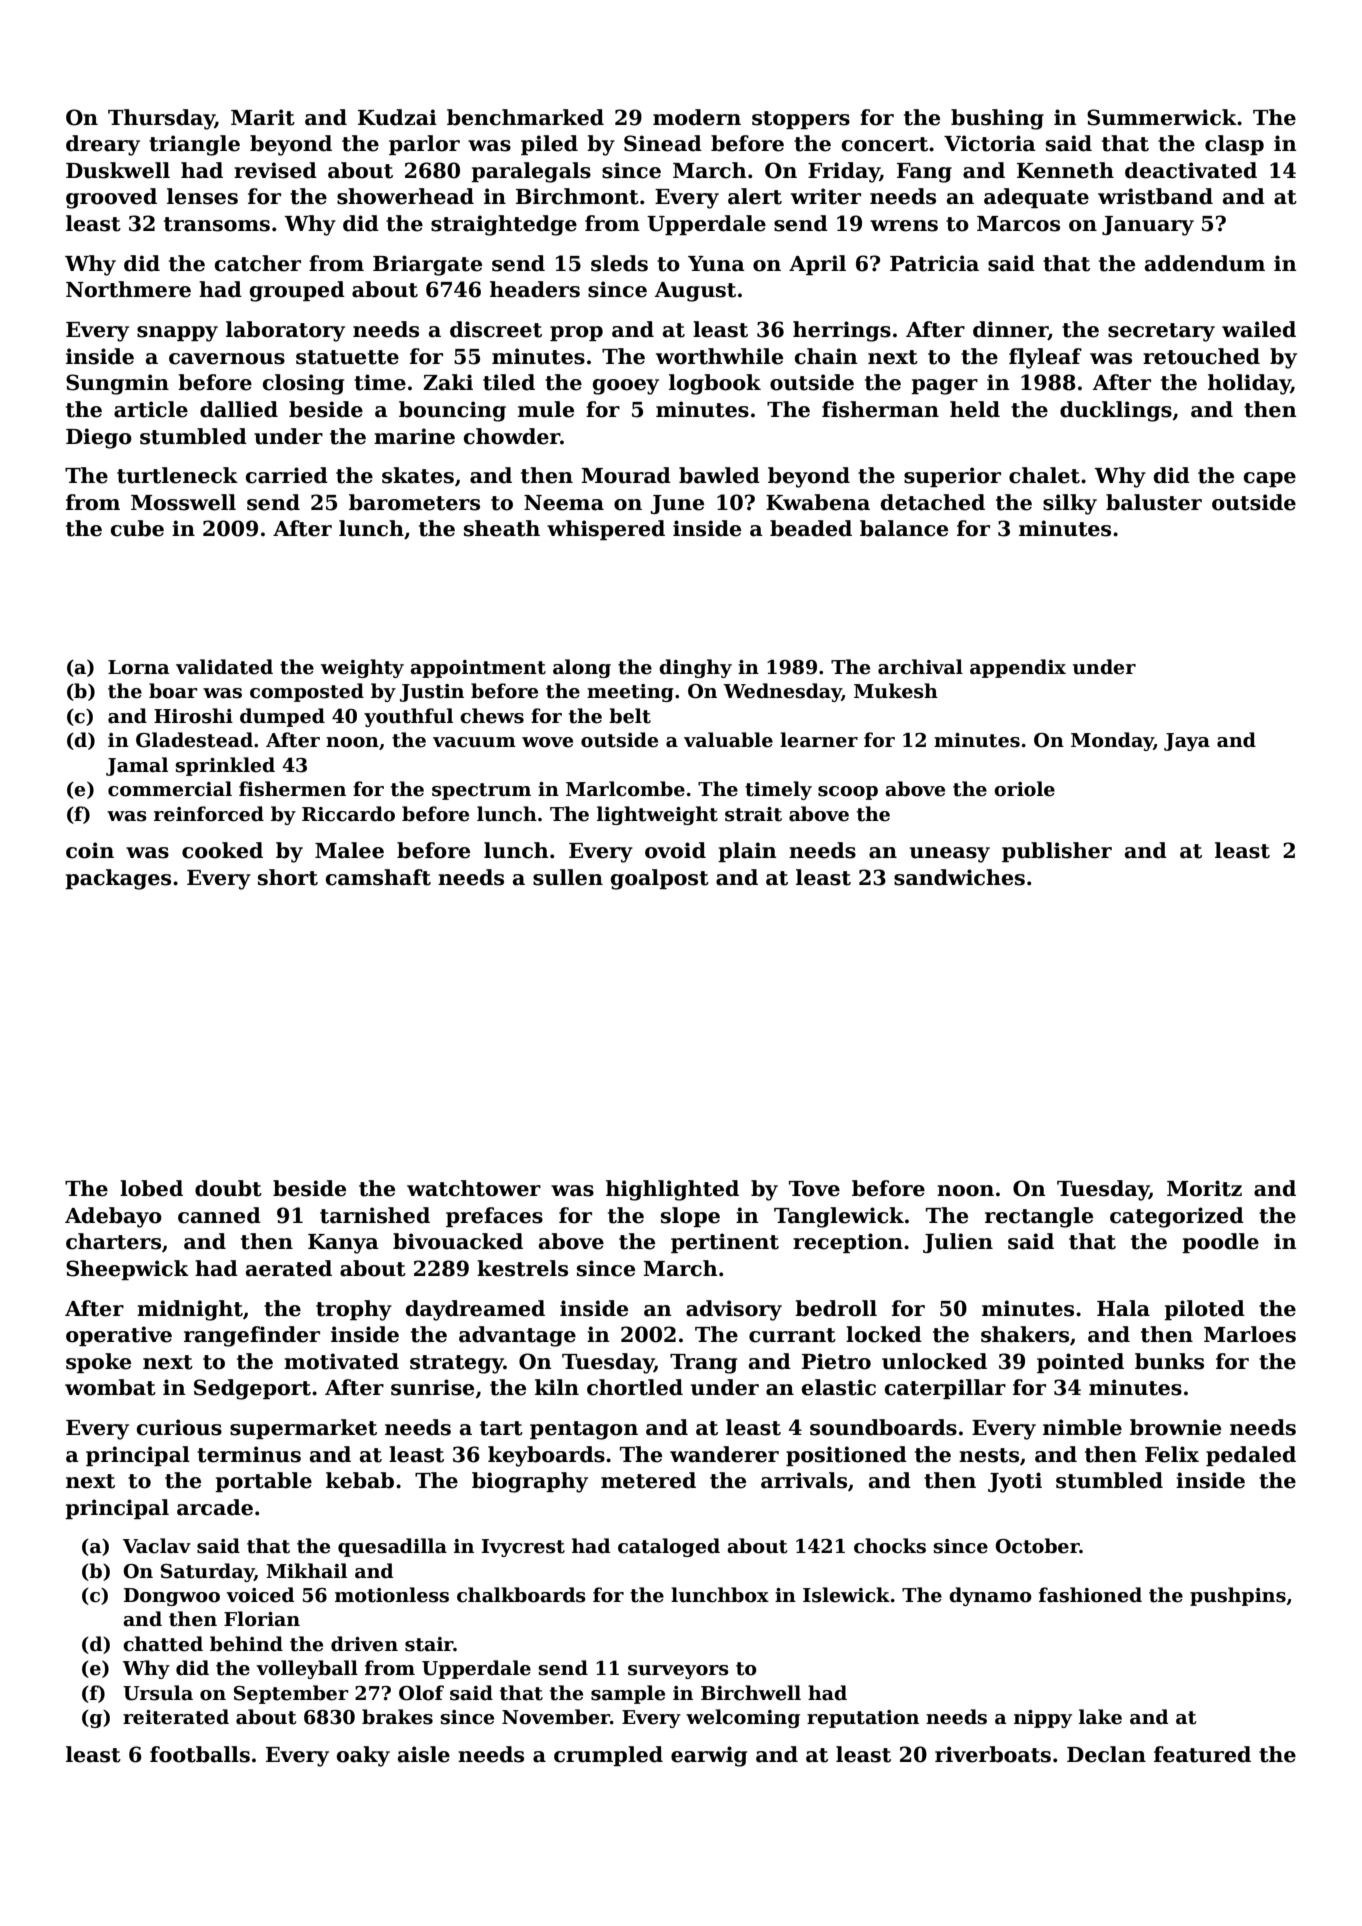 This document has width=1362, height=1926. I want to click on grooved, so click(111, 198).
